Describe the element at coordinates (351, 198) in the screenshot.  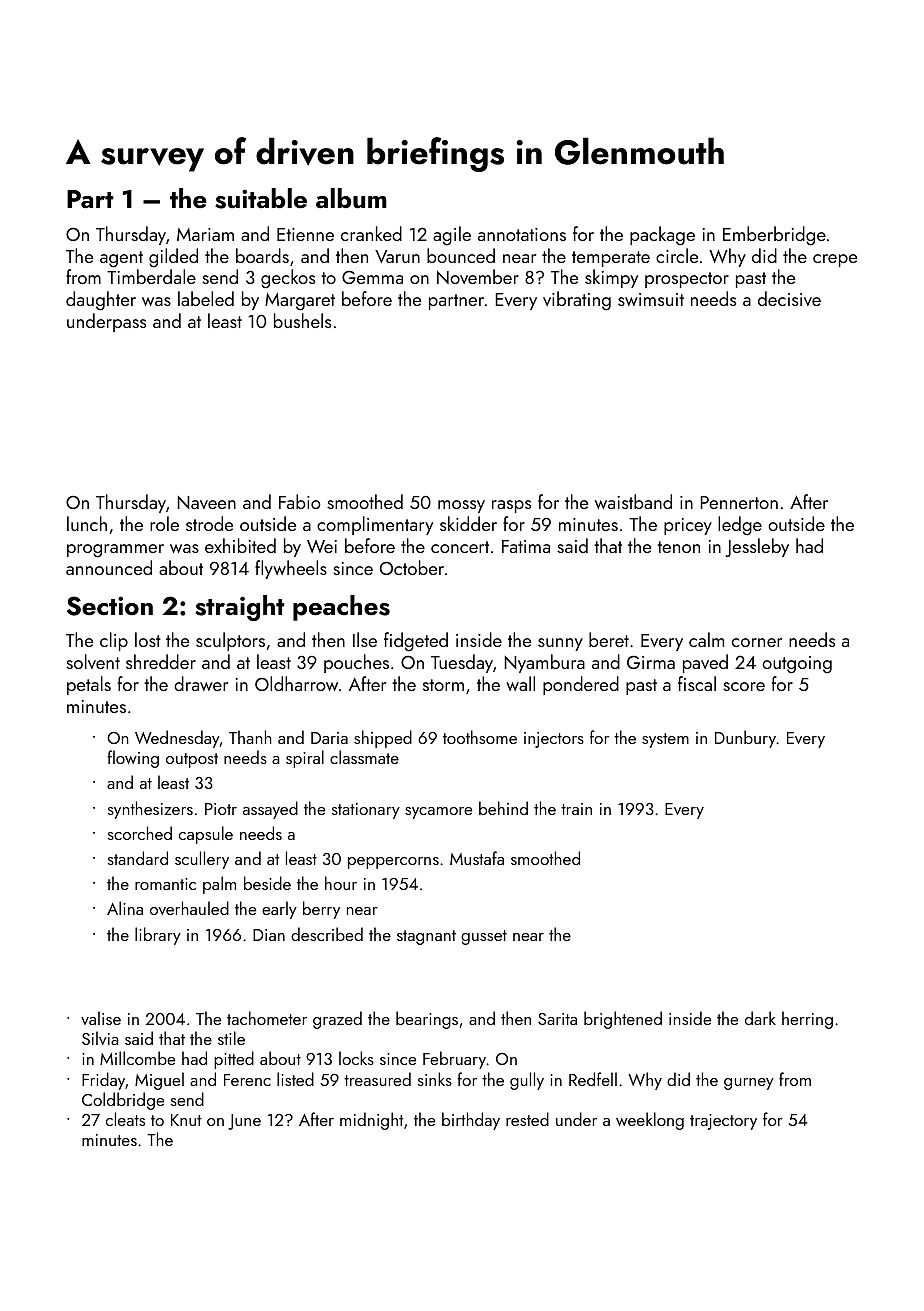
I see `album` at that location.
